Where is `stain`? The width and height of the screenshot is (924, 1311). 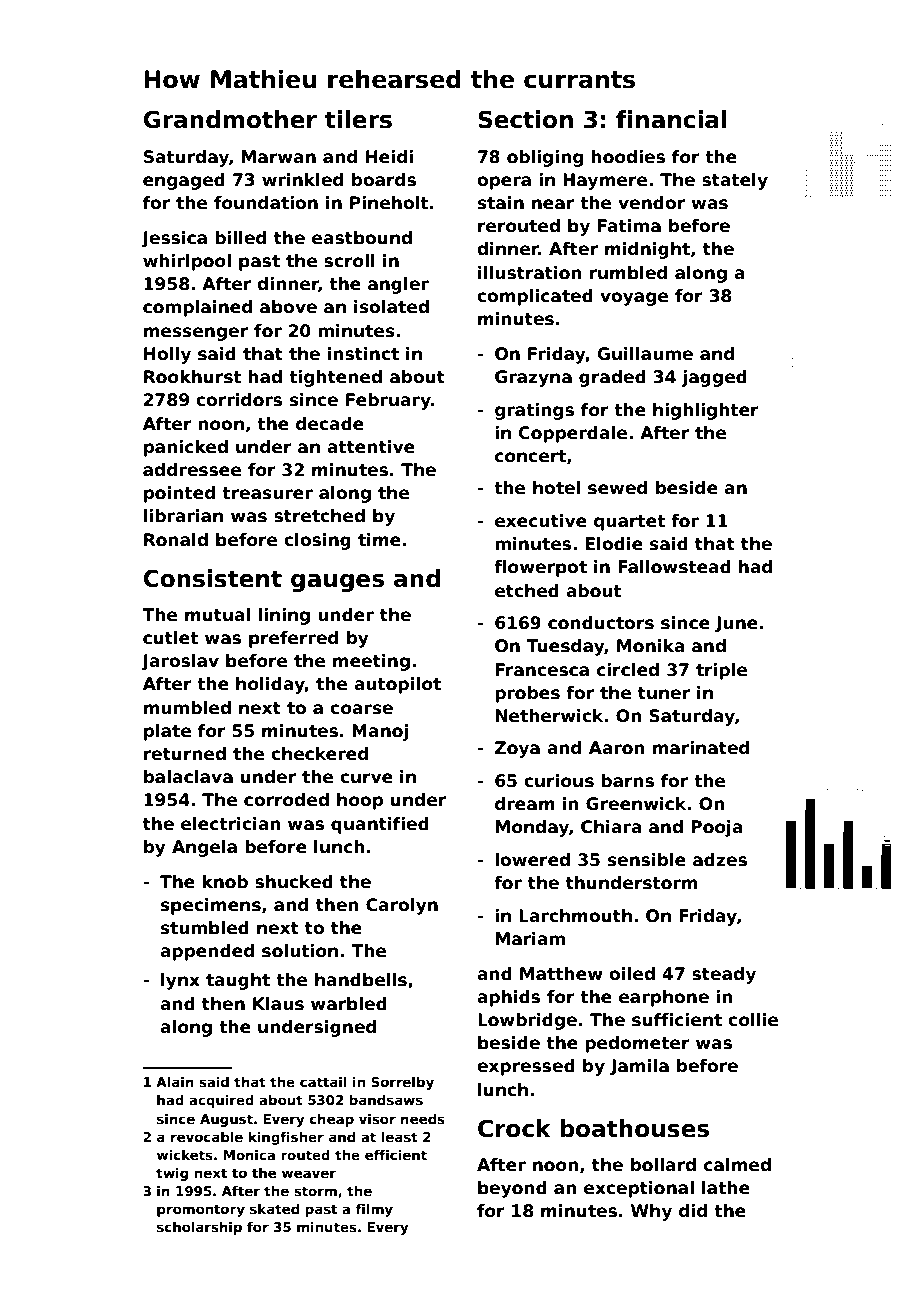 stain is located at coordinates (501, 203).
